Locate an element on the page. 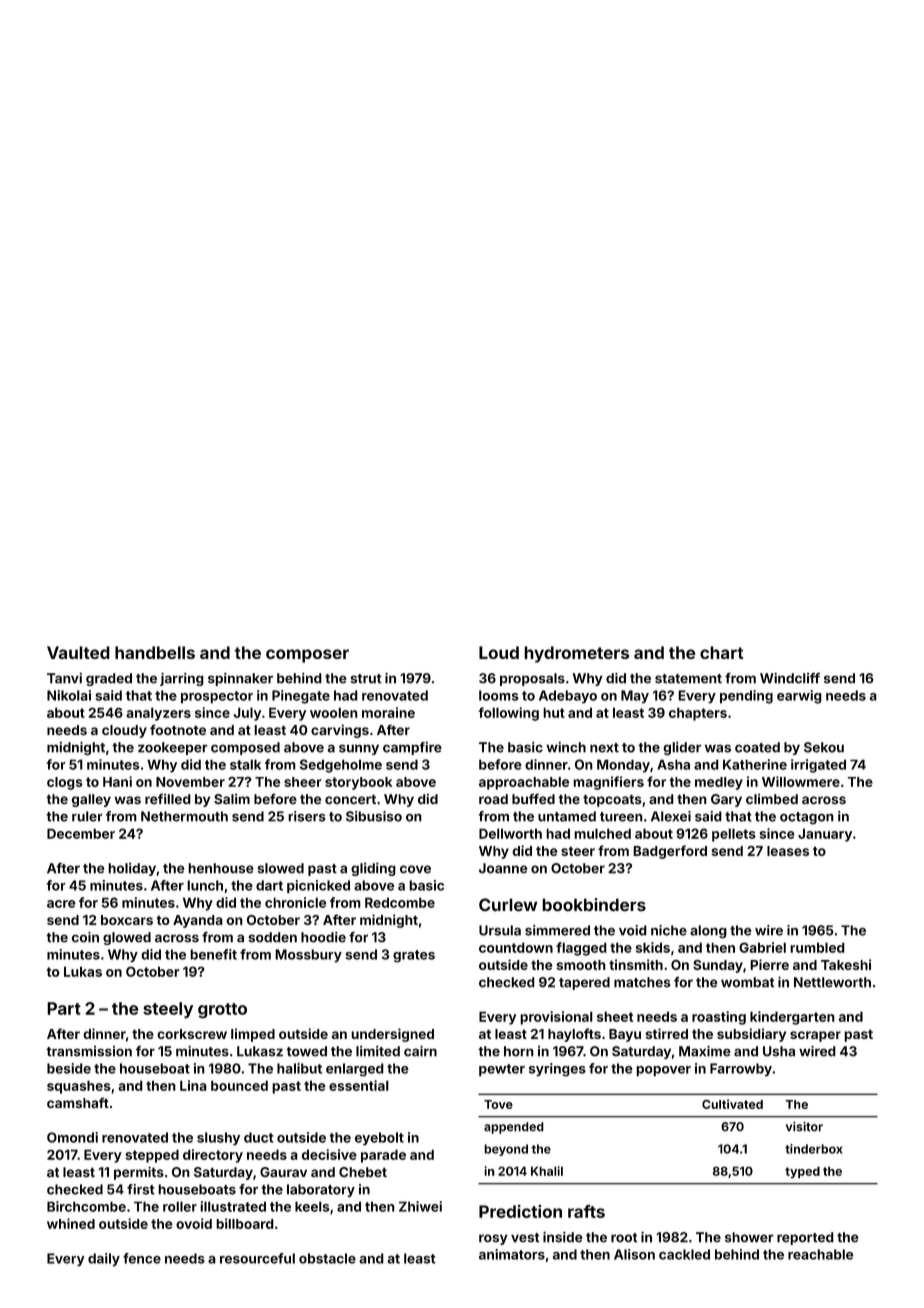 This document has height=1308, width=924. undersigned is located at coordinates (392, 1035).
